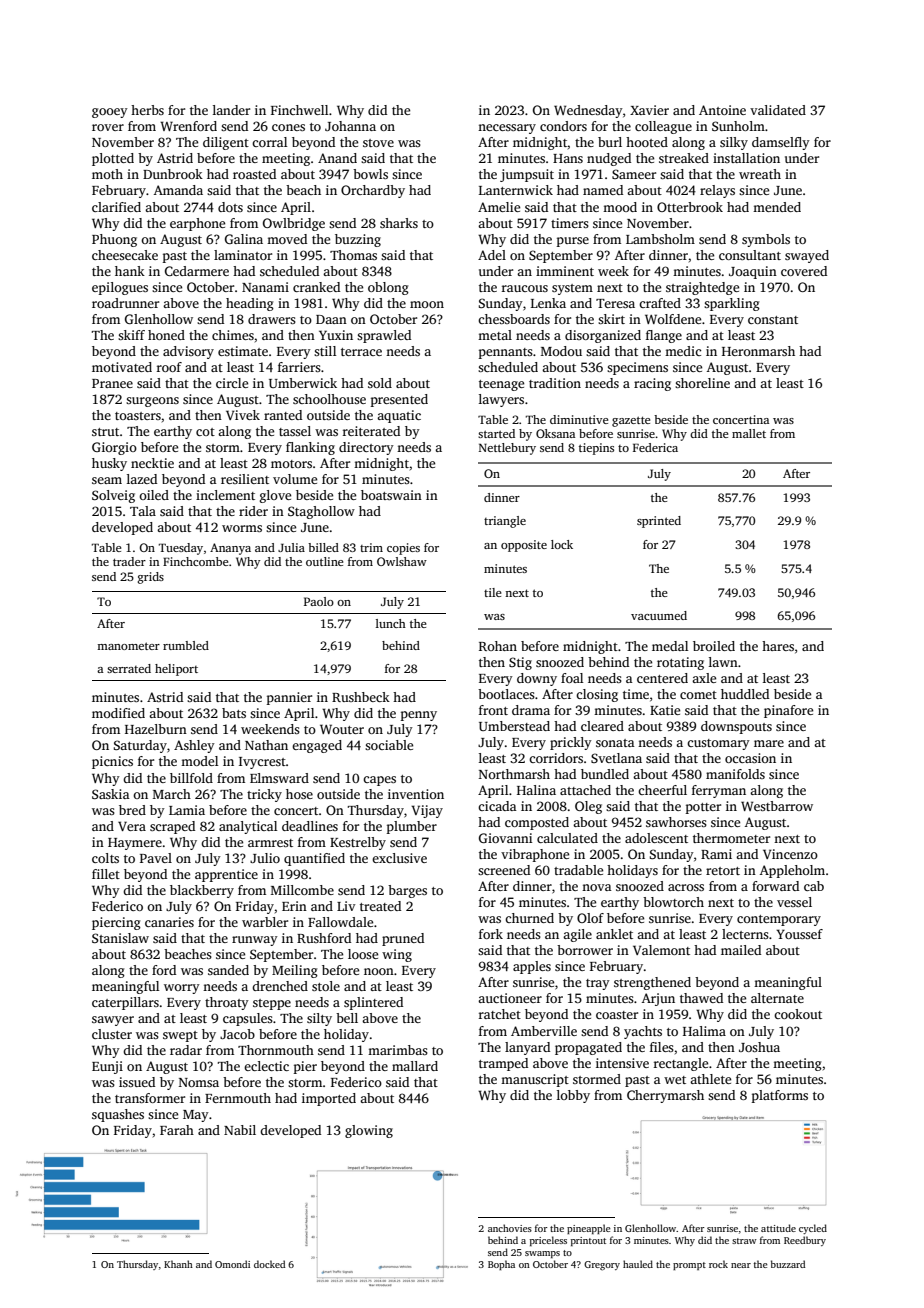 The width and height of the screenshot is (924, 1308). Describe the element at coordinates (118, 1115) in the screenshot. I see `squashes` at that location.
